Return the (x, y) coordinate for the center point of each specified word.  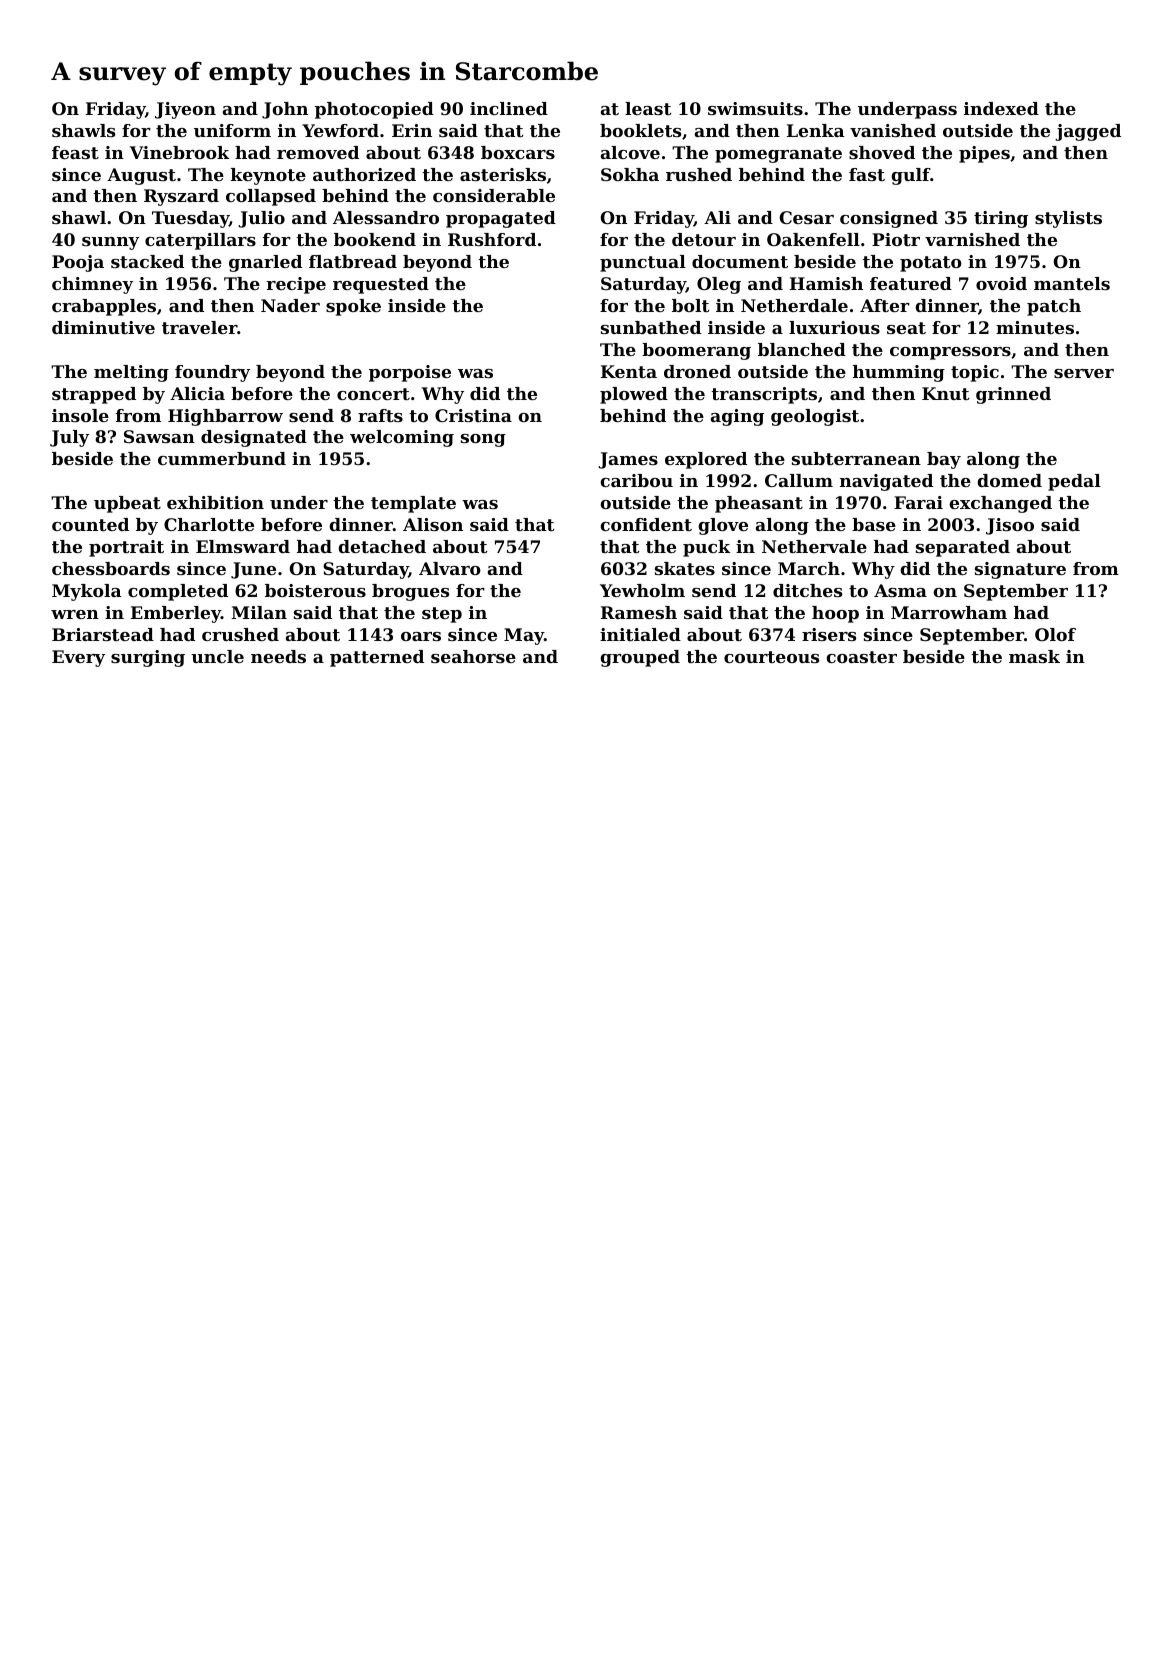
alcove (630, 152)
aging (737, 417)
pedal (1074, 482)
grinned (1013, 395)
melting (131, 373)
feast (75, 152)
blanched (802, 349)
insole (80, 415)
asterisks (503, 174)
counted (90, 524)
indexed (1001, 108)
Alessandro (386, 217)
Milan (259, 612)
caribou (636, 480)
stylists (1068, 219)
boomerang (696, 351)
